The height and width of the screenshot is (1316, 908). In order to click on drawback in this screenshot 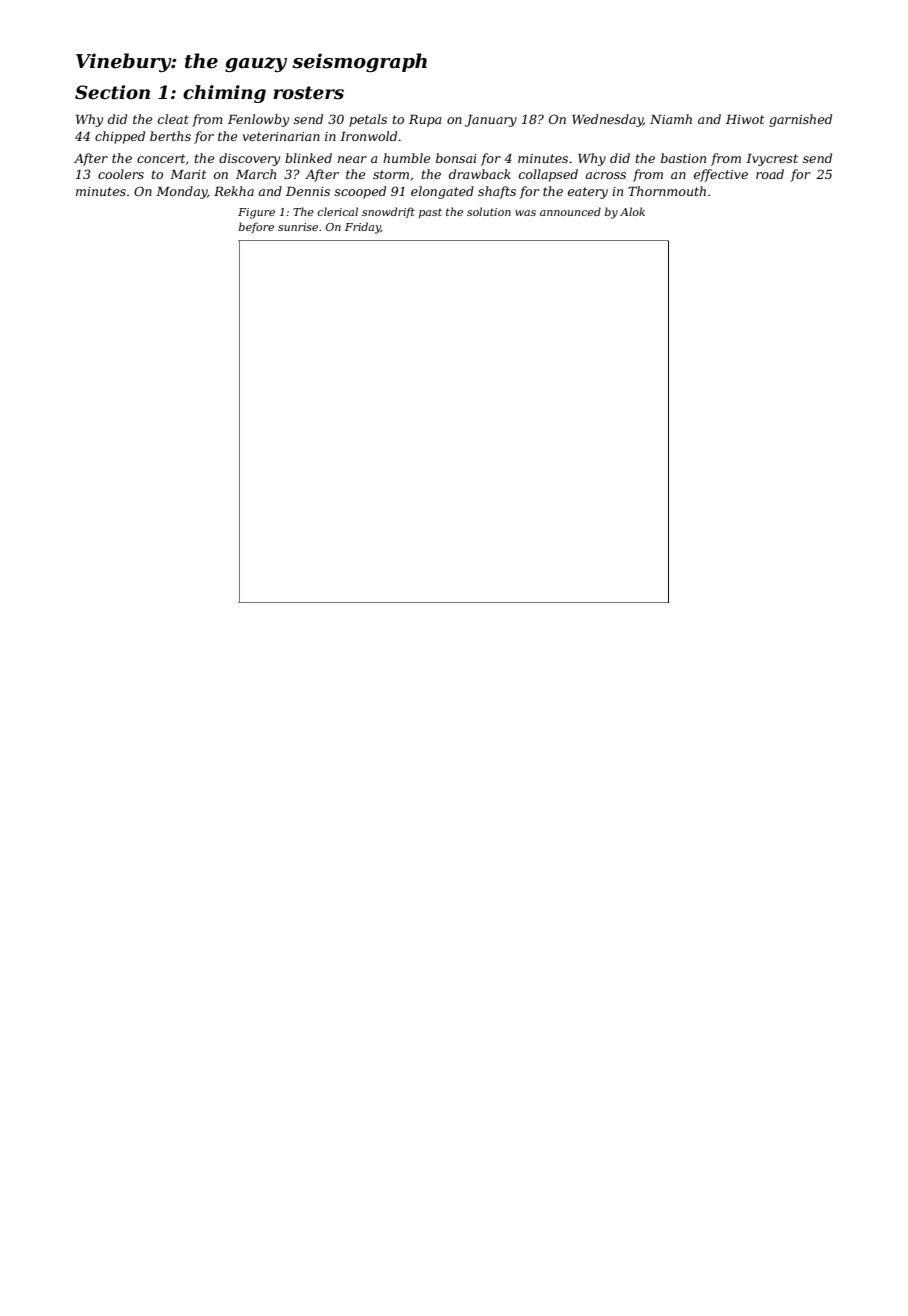, I will do `click(480, 174)`.
